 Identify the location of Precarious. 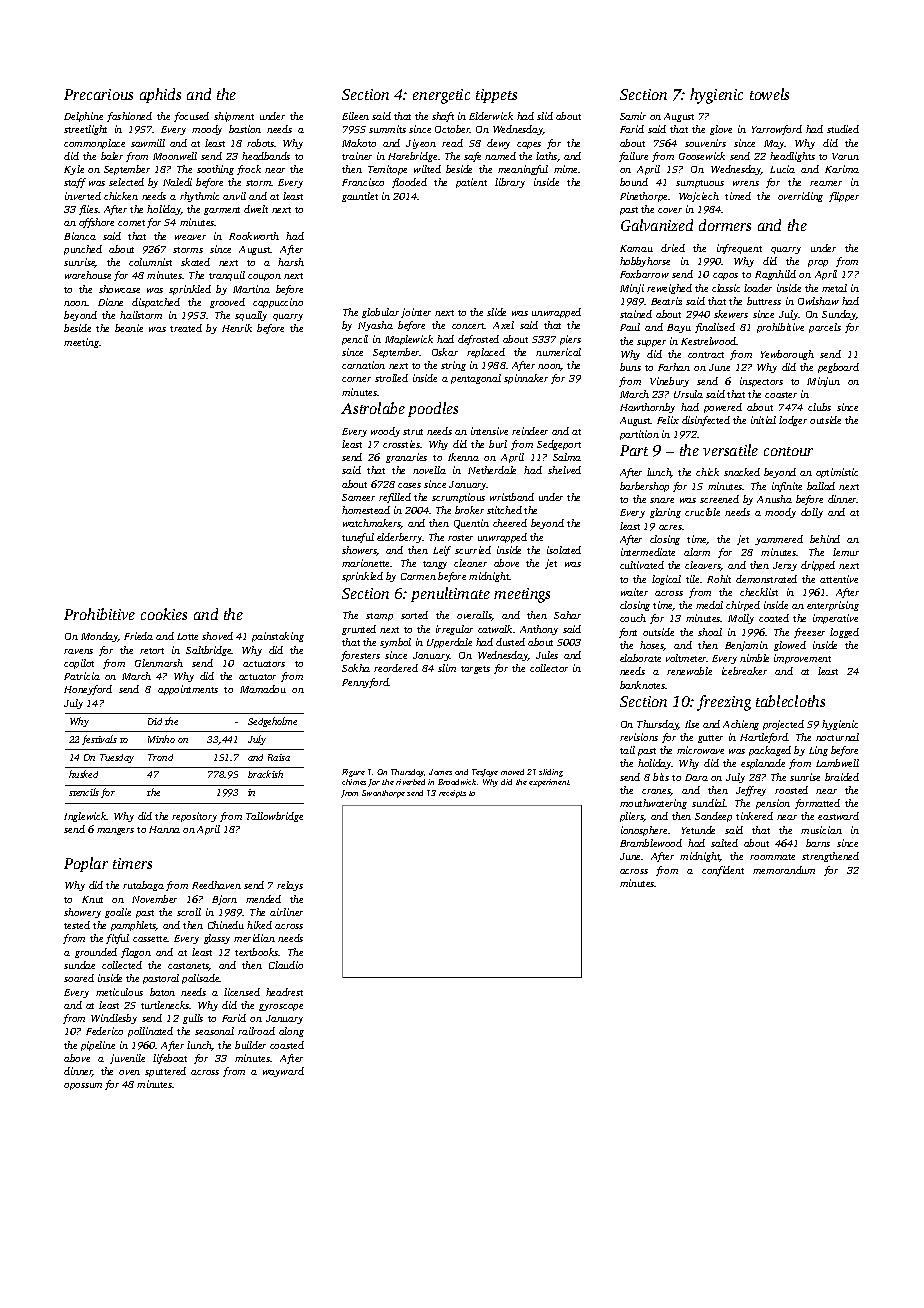
(98, 94).
